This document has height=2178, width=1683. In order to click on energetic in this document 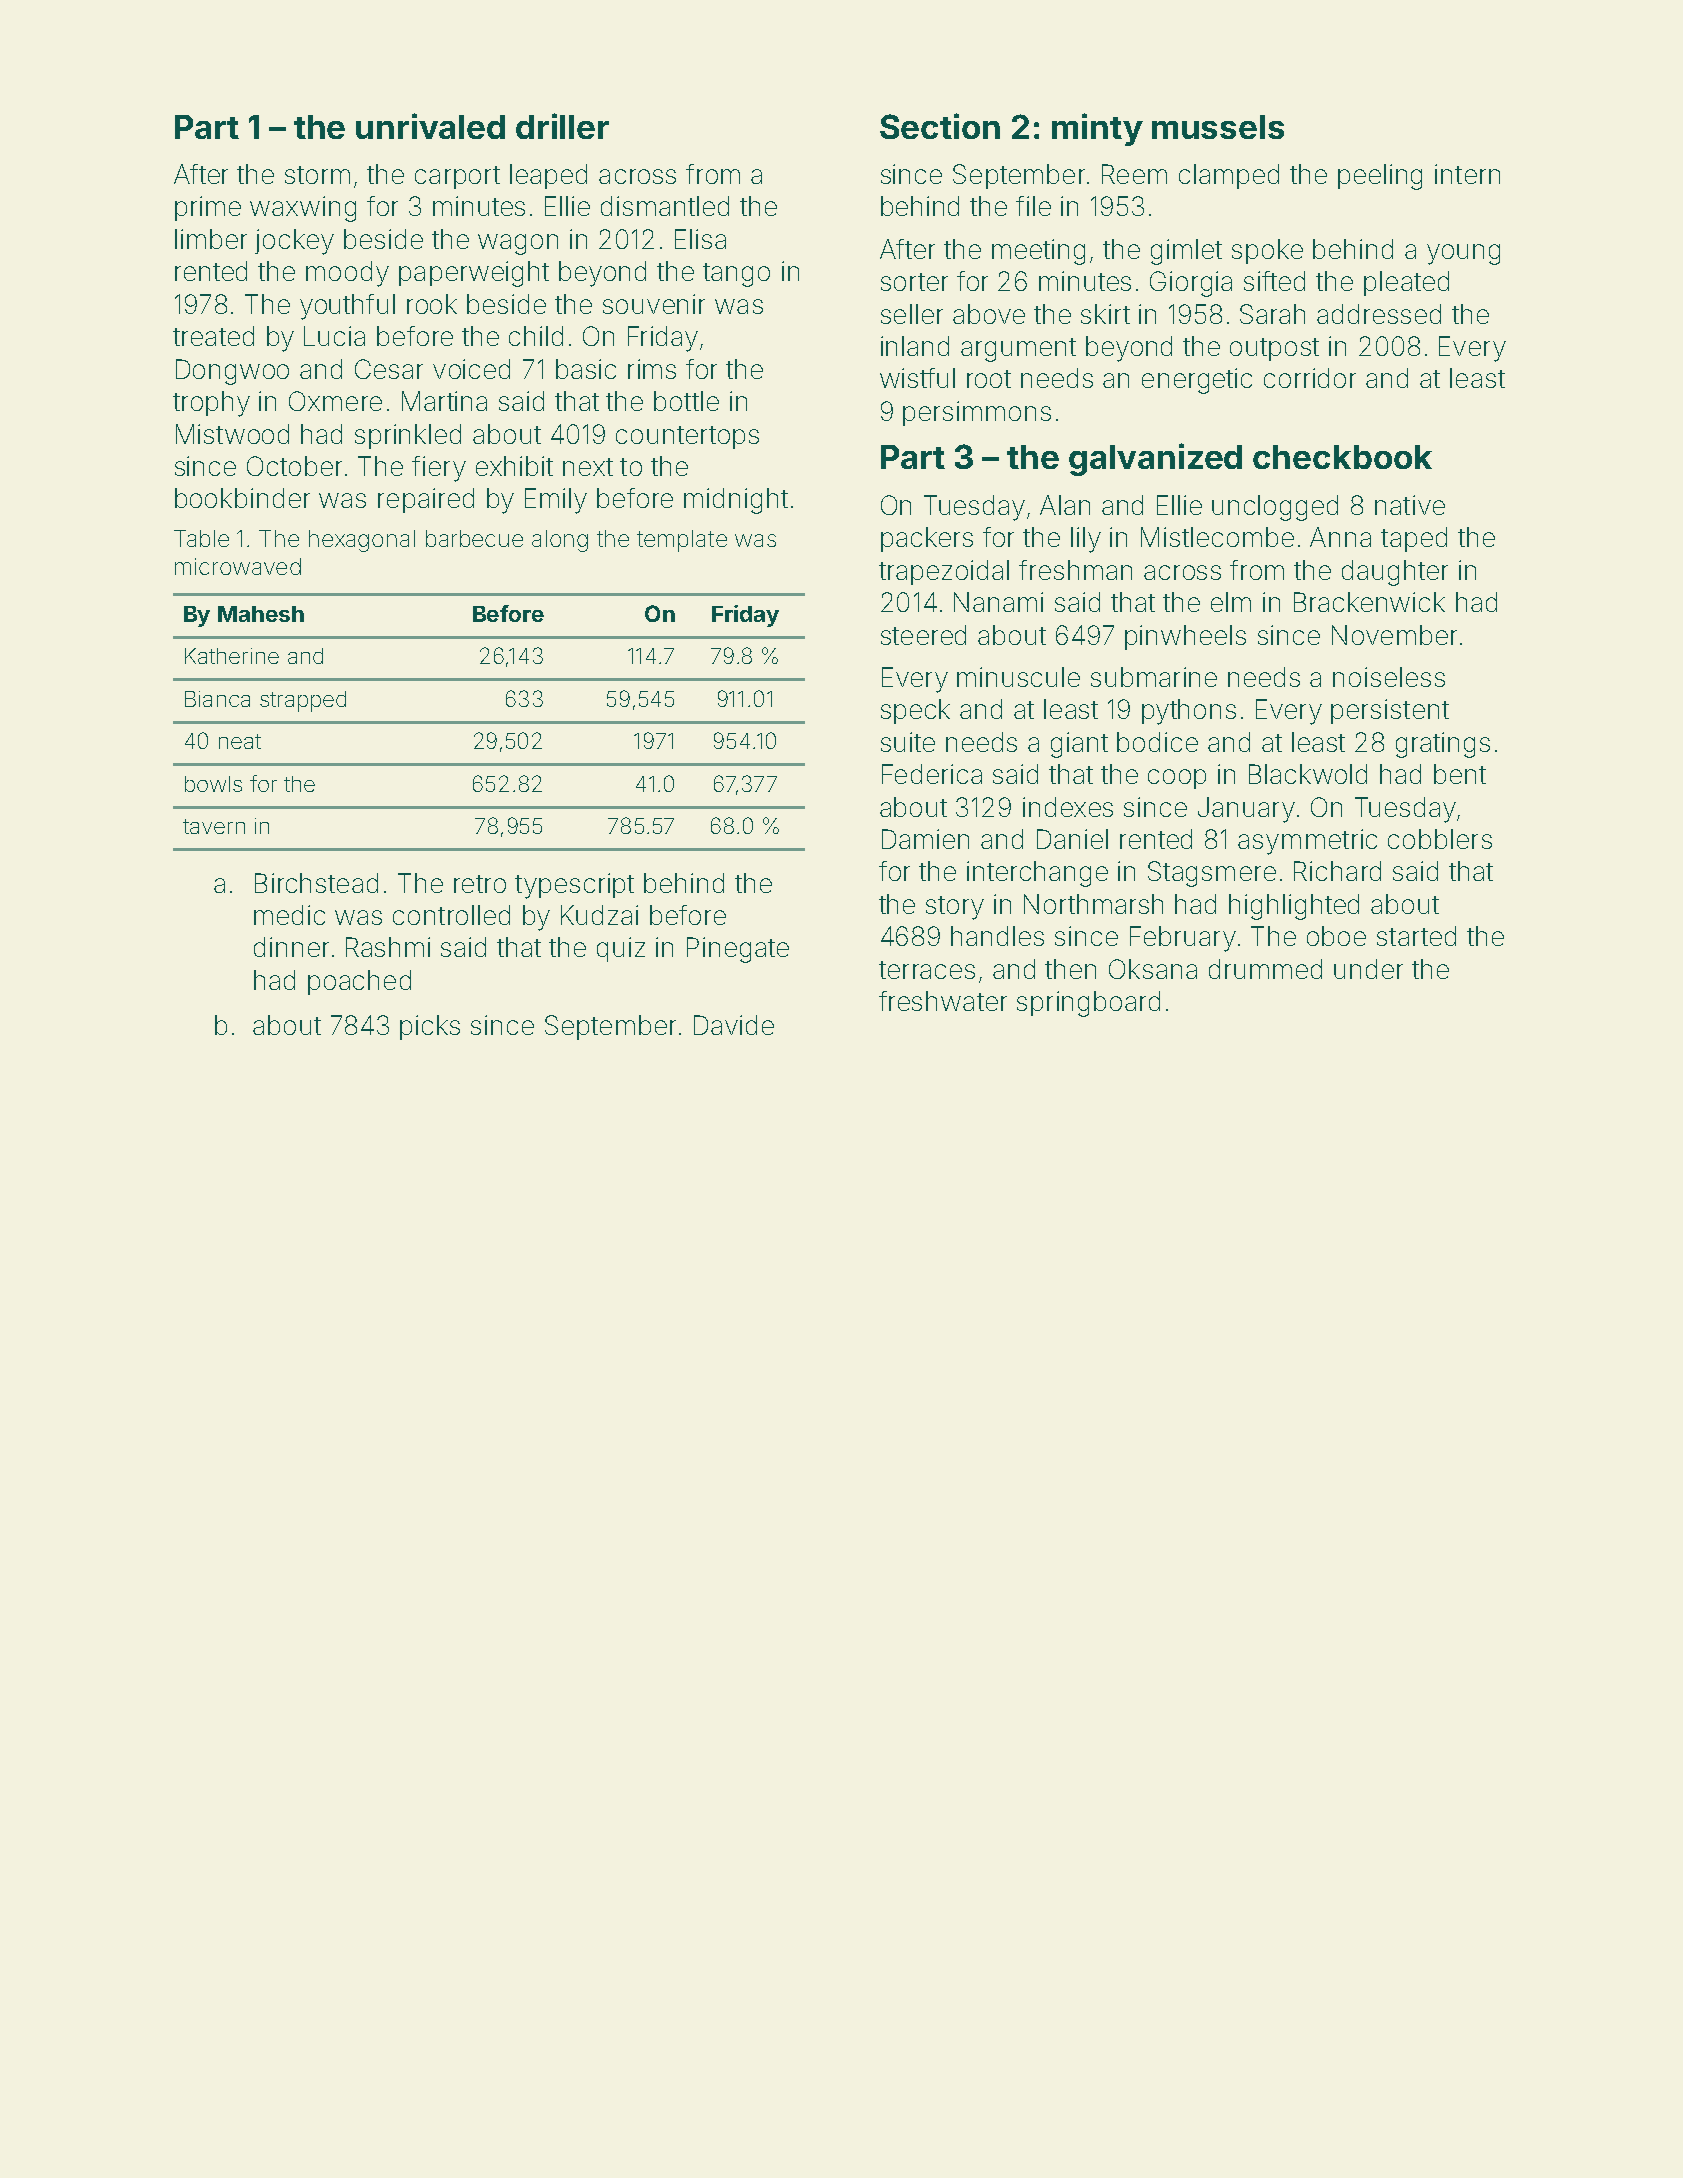, I will do `click(1197, 381)`.
